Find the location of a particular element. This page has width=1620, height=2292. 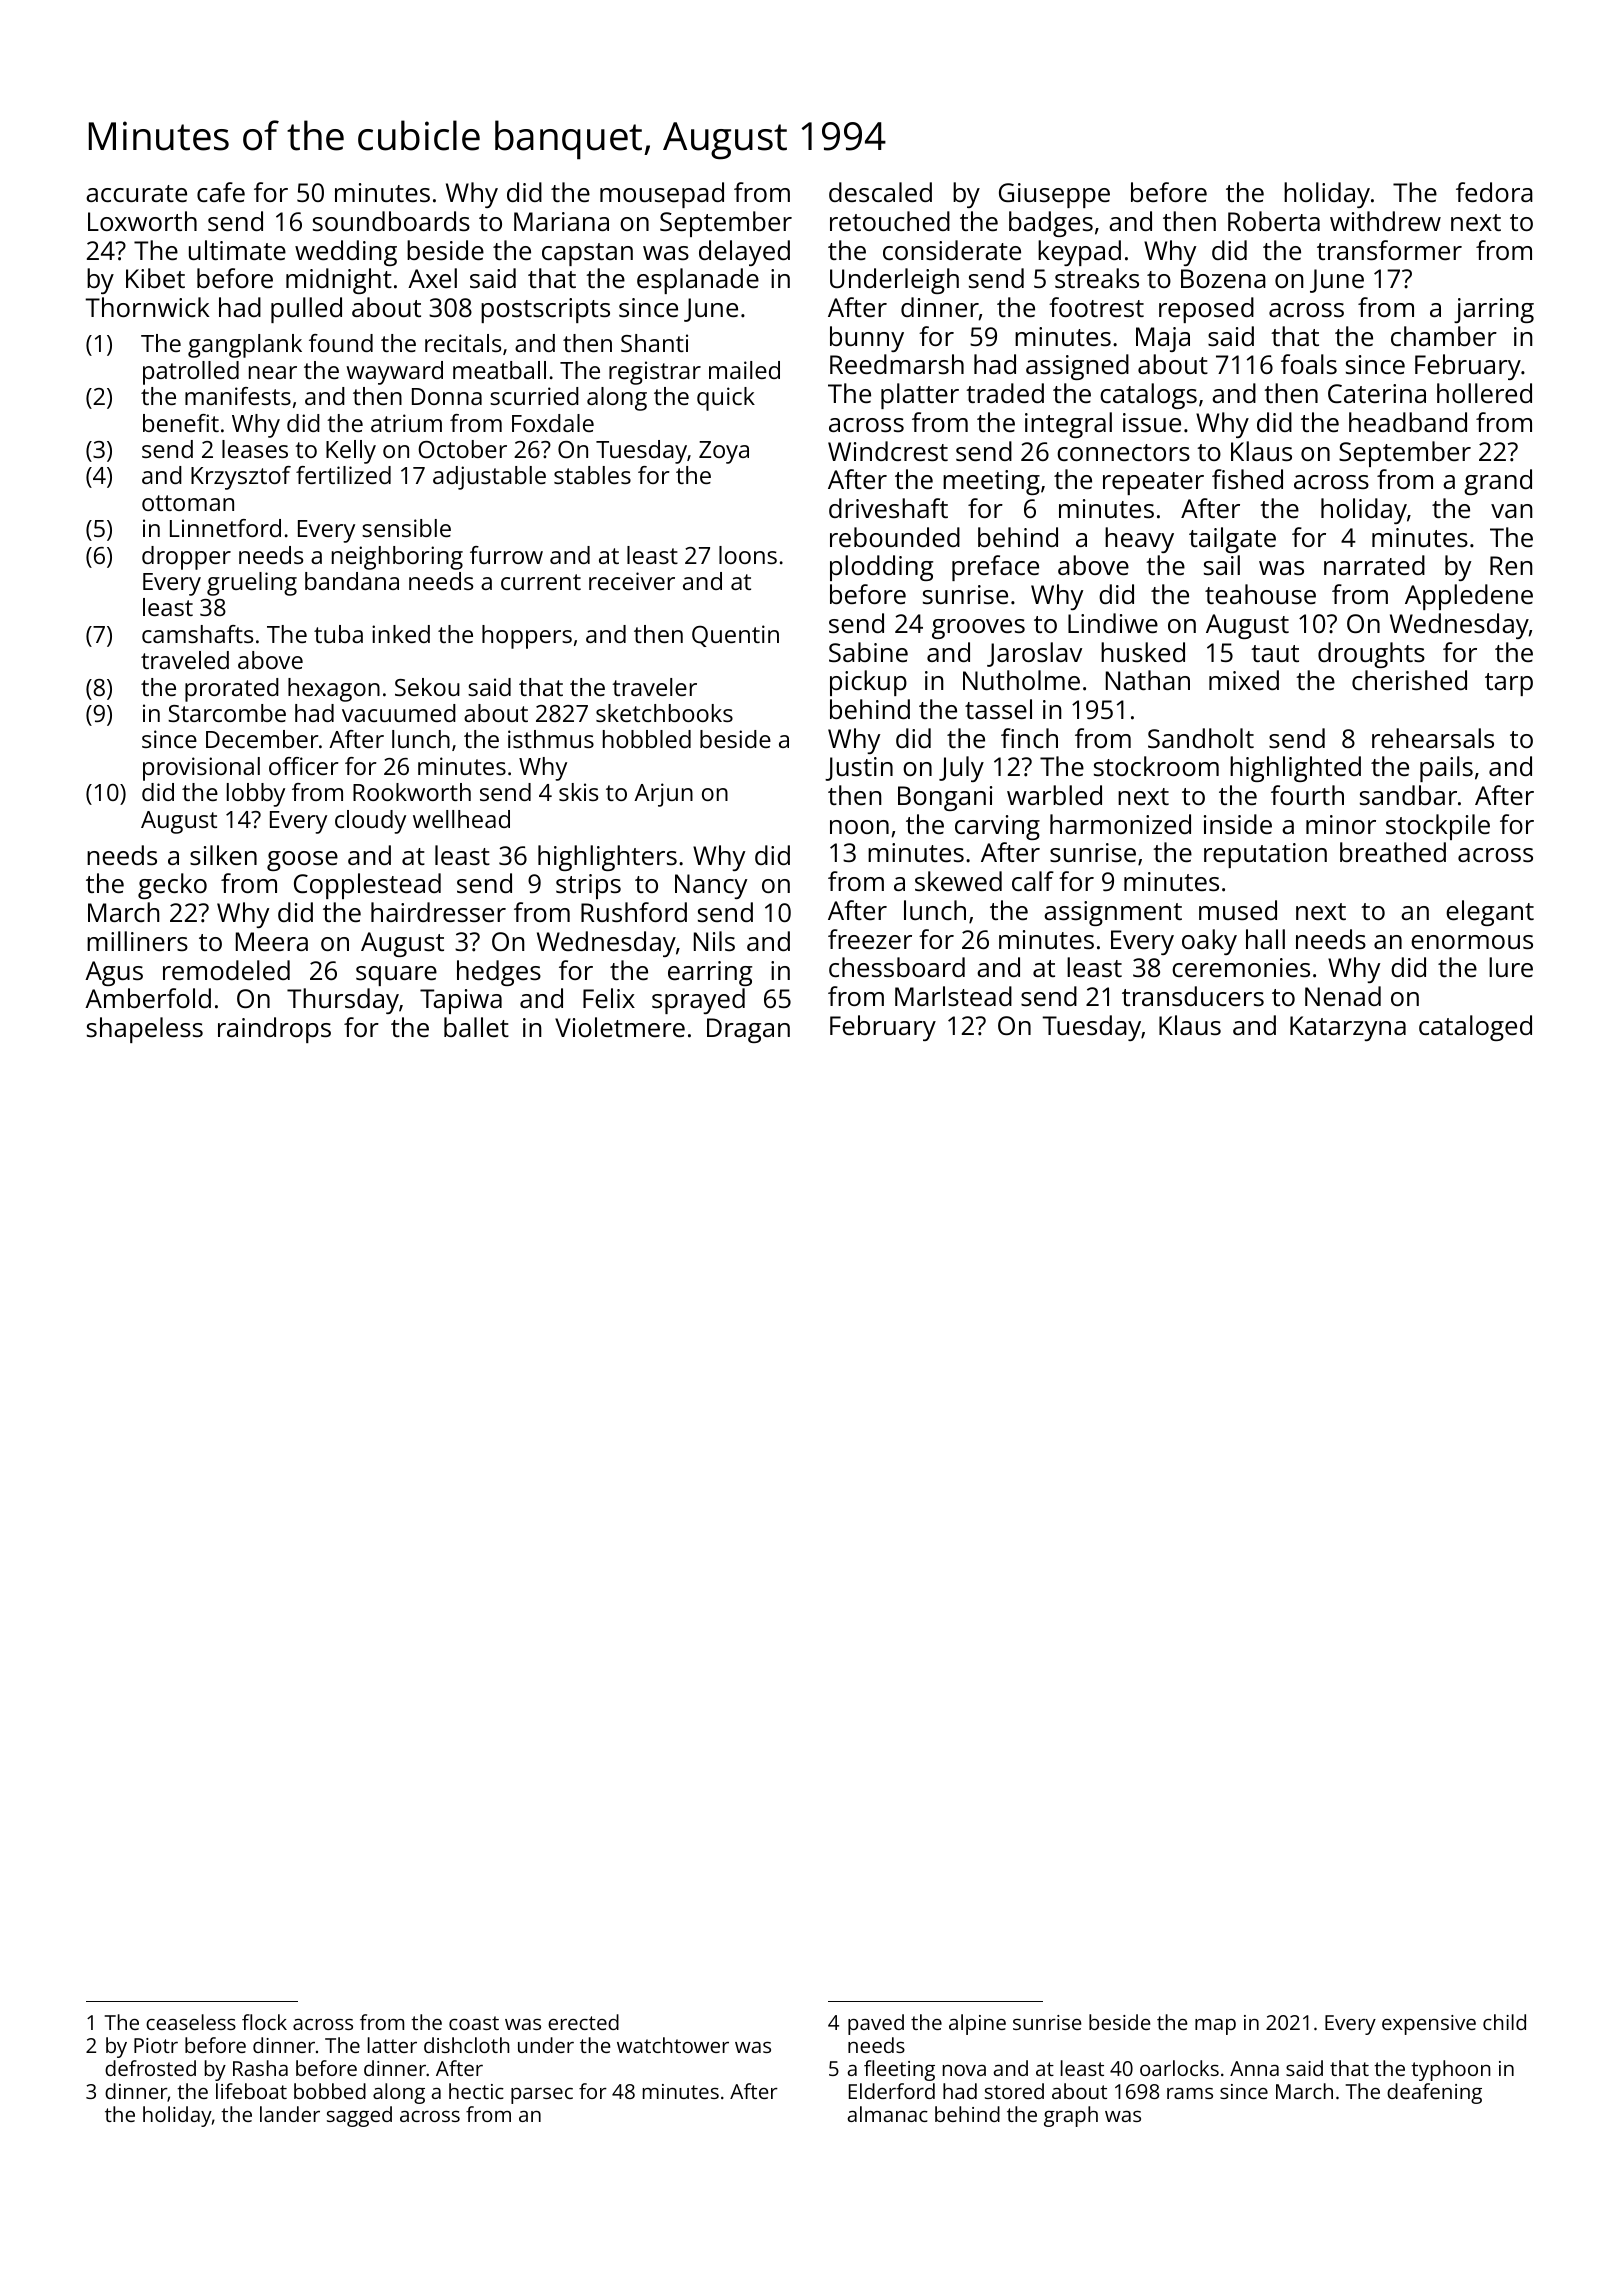

map is located at coordinates (1215, 2027).
